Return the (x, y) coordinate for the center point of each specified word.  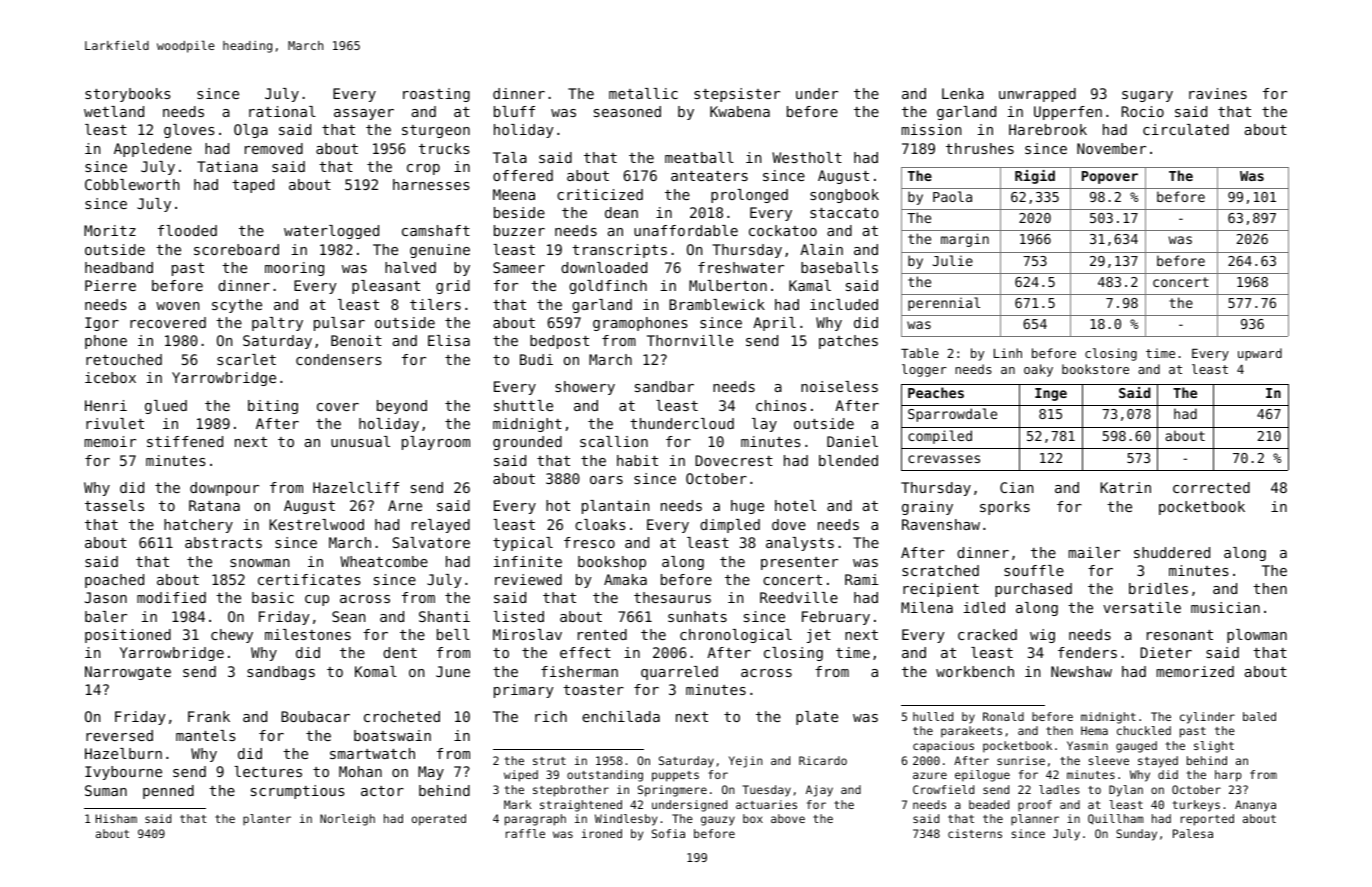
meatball (699, 157)
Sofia (668, 833)
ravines (1218, 93)
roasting (436, 95)
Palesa (1193, 833)
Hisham (116, 818)
